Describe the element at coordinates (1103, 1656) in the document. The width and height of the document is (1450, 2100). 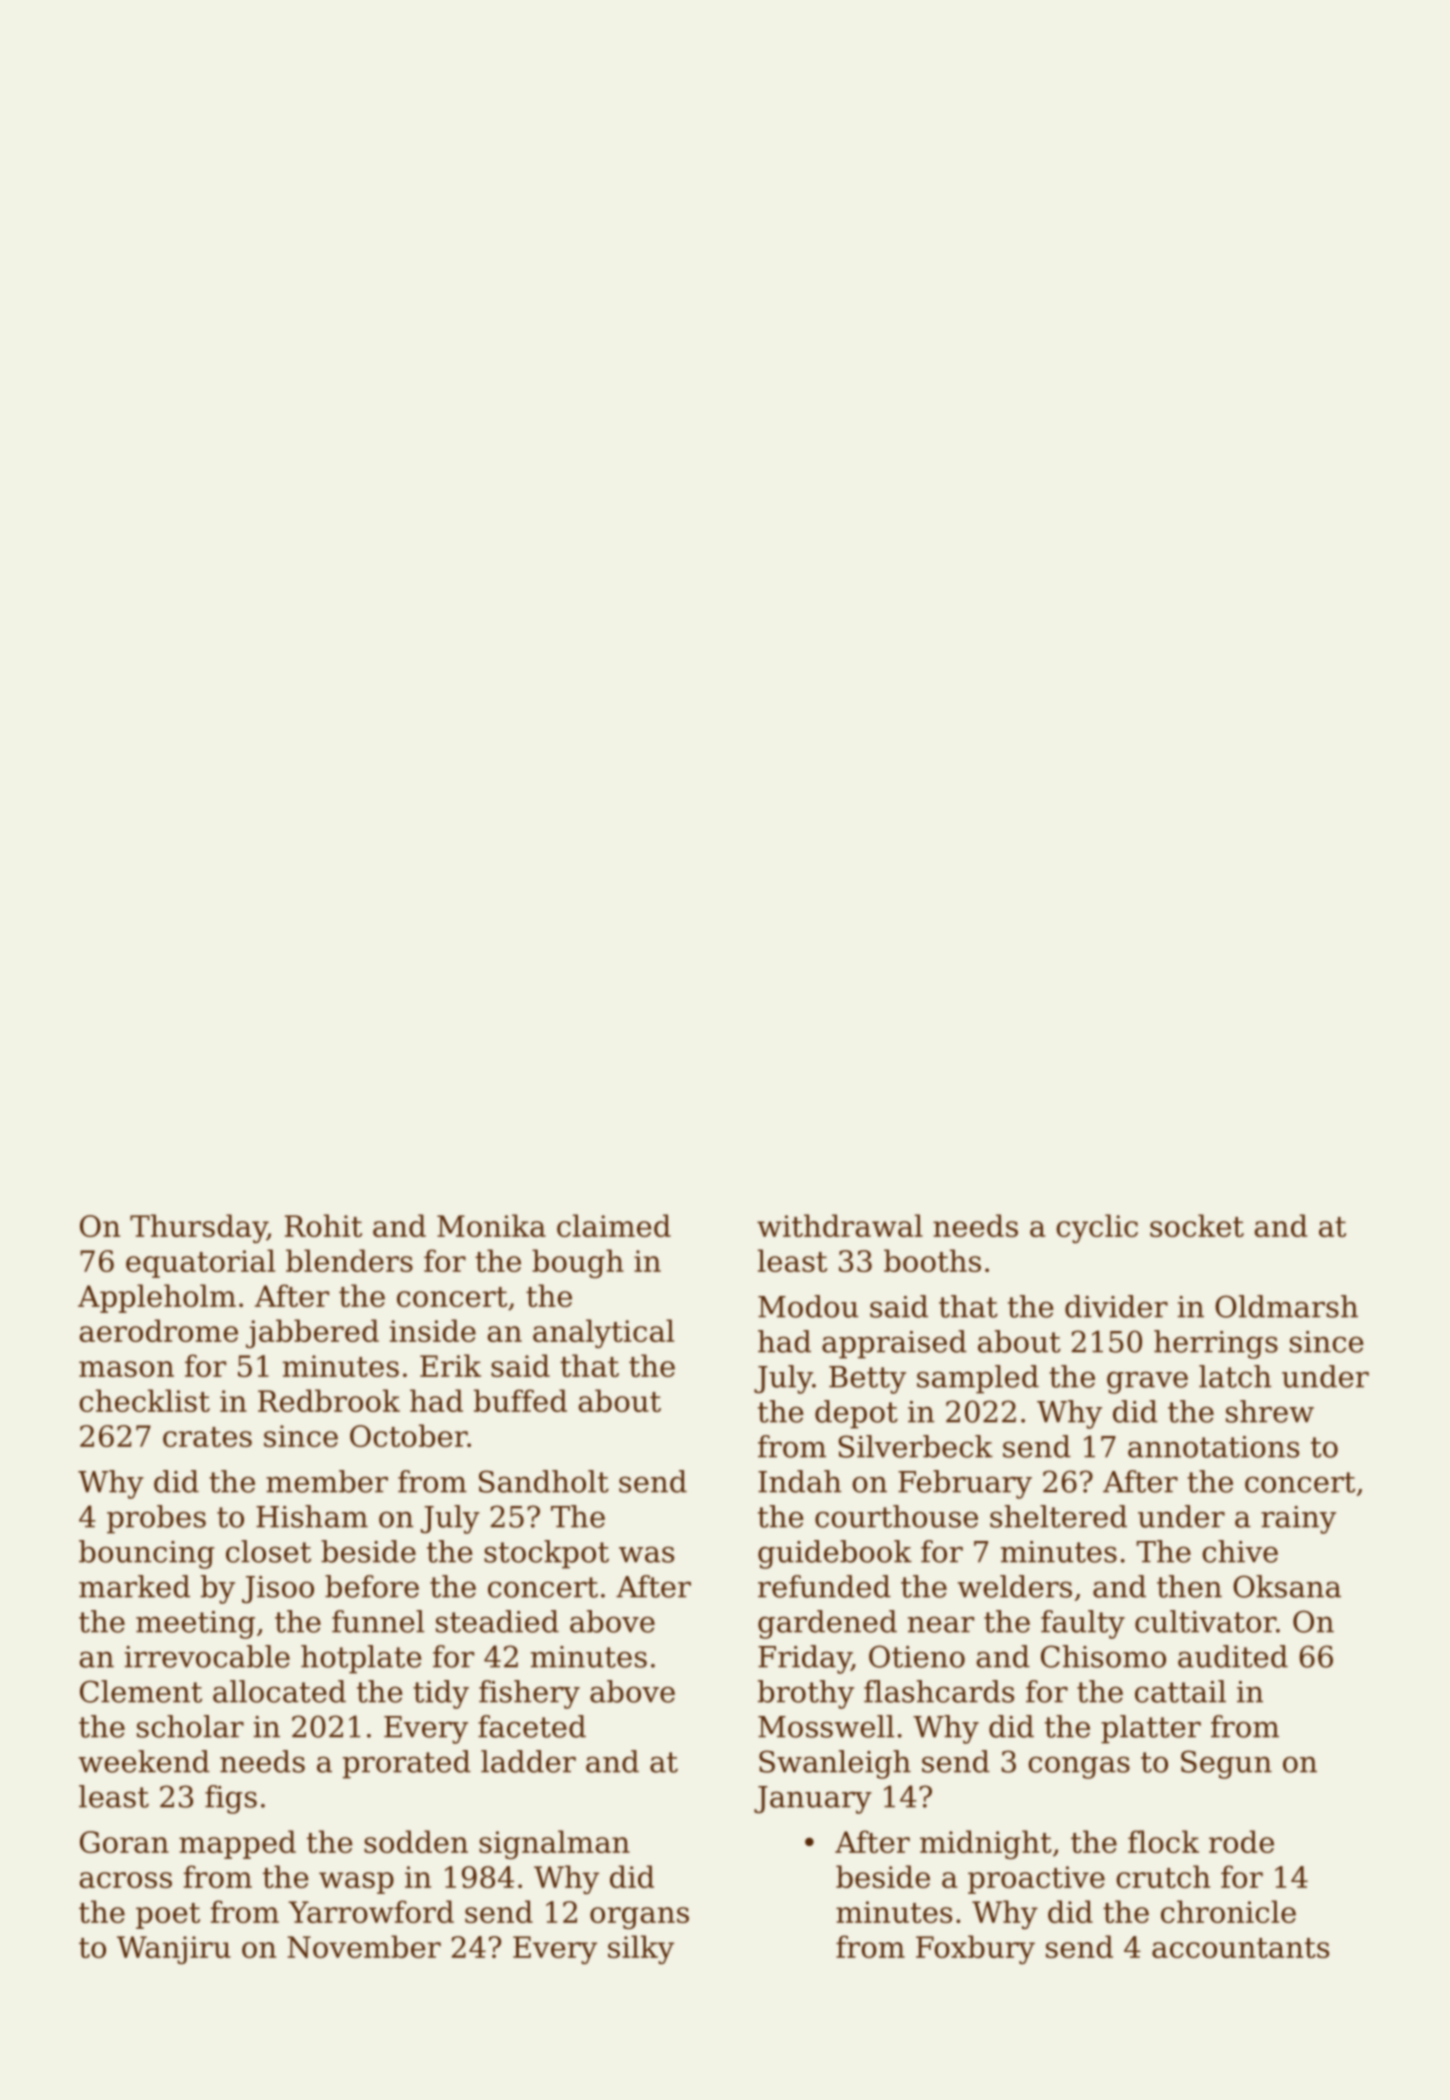
I see `Chisomo` at that location.
